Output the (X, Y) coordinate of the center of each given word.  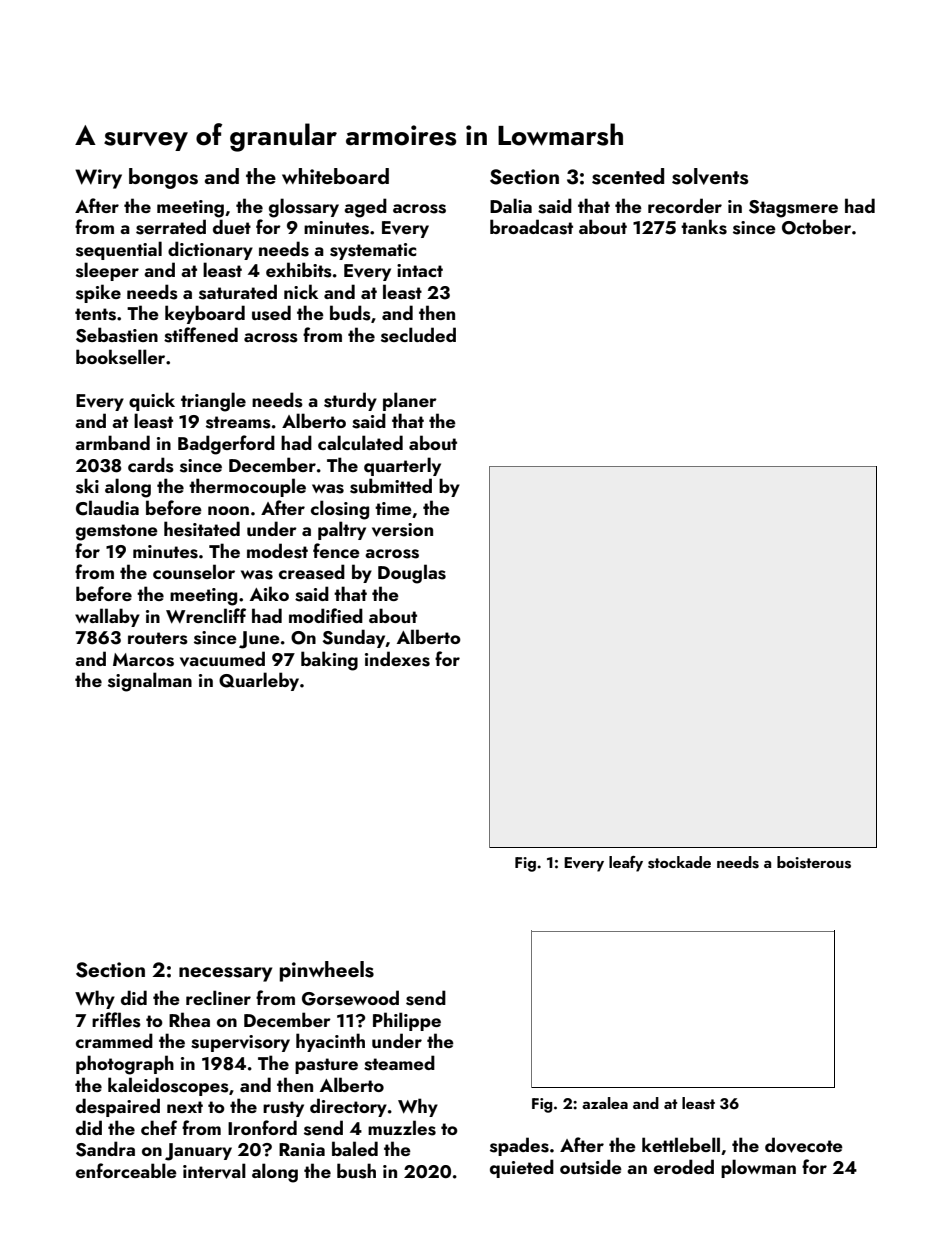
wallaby (107, 617)
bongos (163, 178)
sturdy (350, 401)
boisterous (814, 862)
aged (365, 208)
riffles (116, 1020)
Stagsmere (793, 209)
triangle (213, 402)
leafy (626, 864)
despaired (118, 1107)
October (816, 227)
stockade (679, 862)
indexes (397, 659)
